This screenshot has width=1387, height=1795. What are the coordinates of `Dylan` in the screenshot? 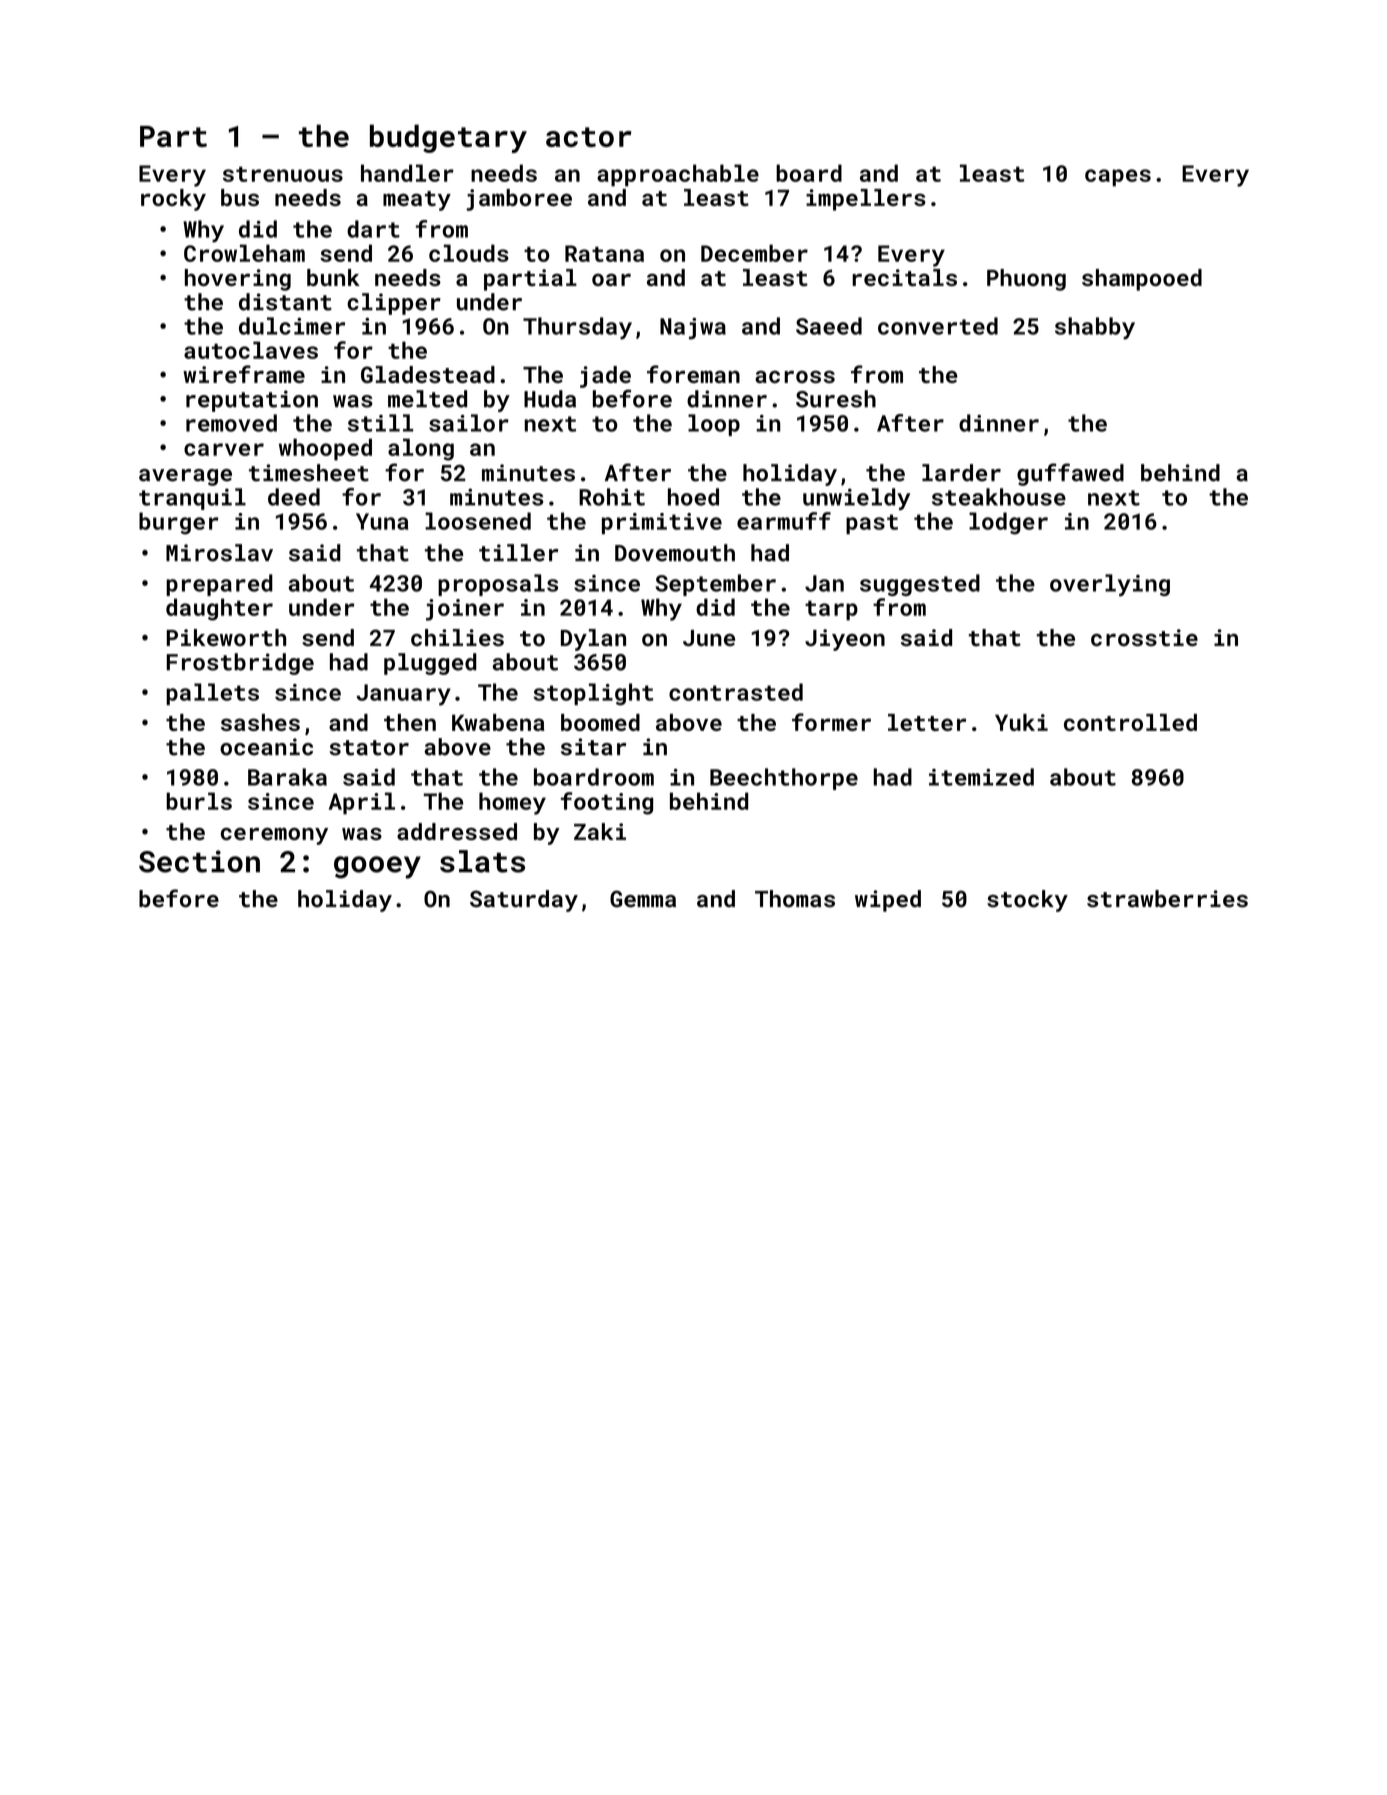 It's located at (593, 640).
